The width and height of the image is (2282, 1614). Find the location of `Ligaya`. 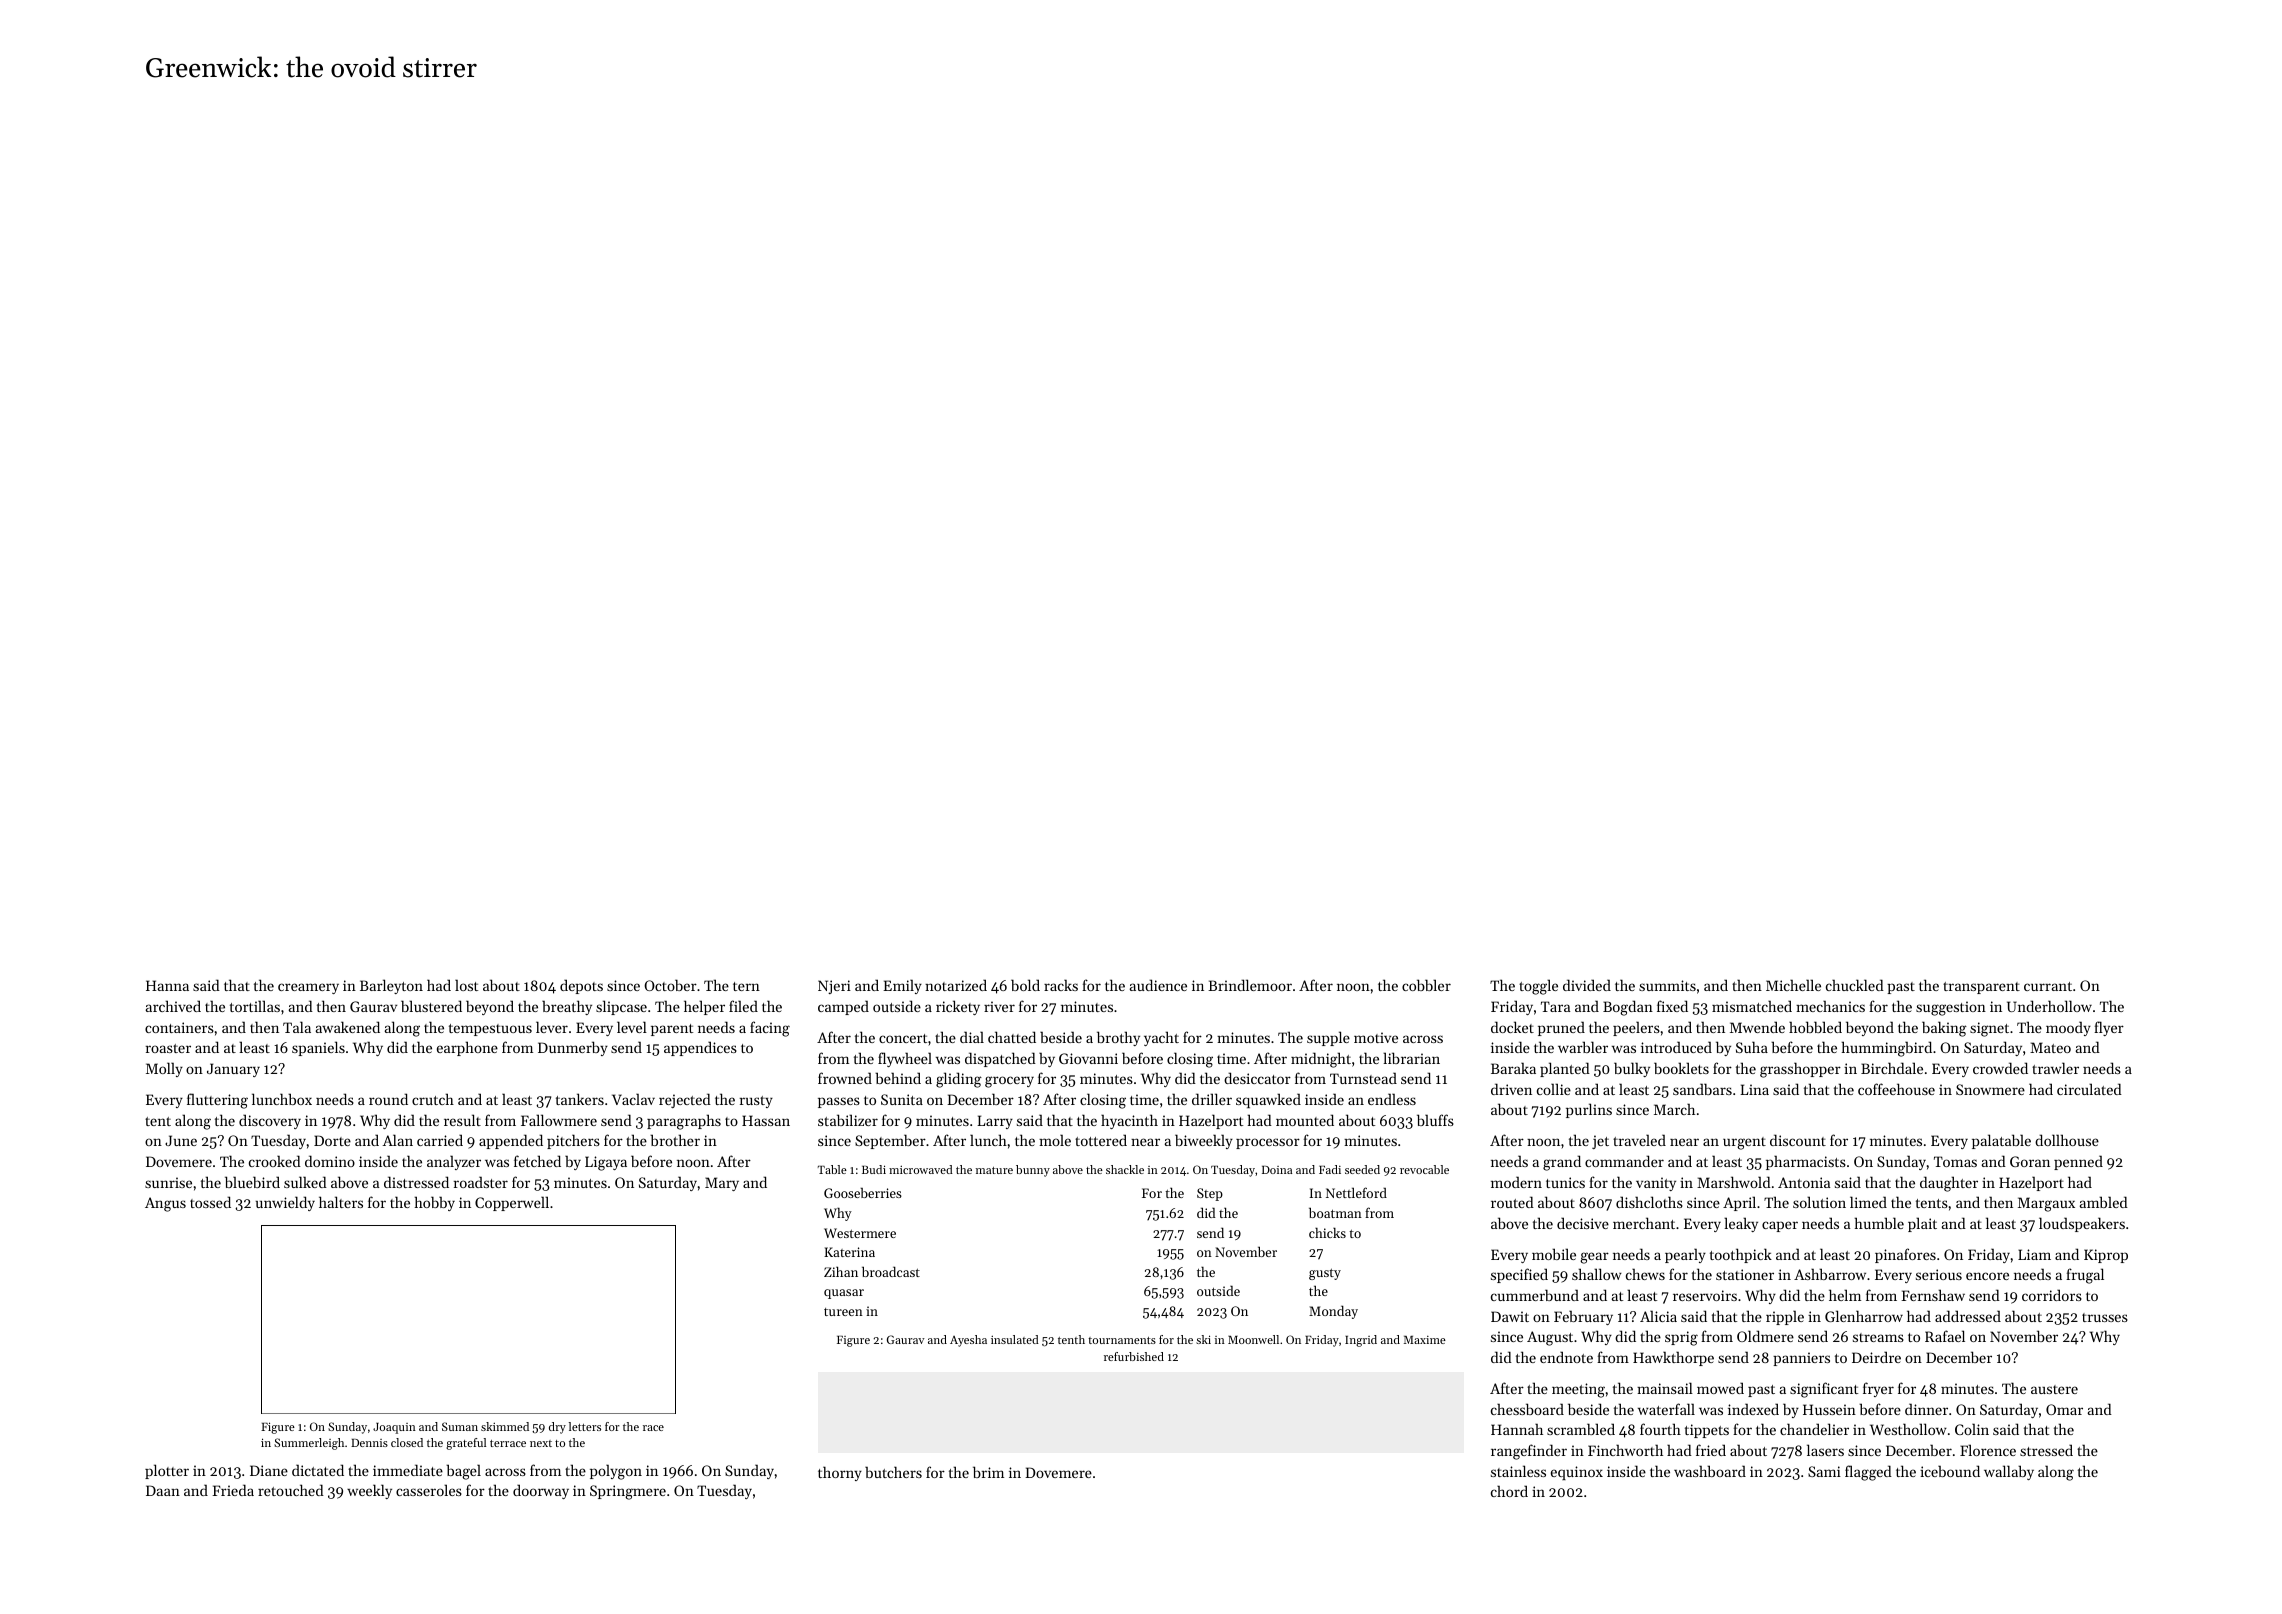

Ligaya is located at coordinates (606, 1163).
